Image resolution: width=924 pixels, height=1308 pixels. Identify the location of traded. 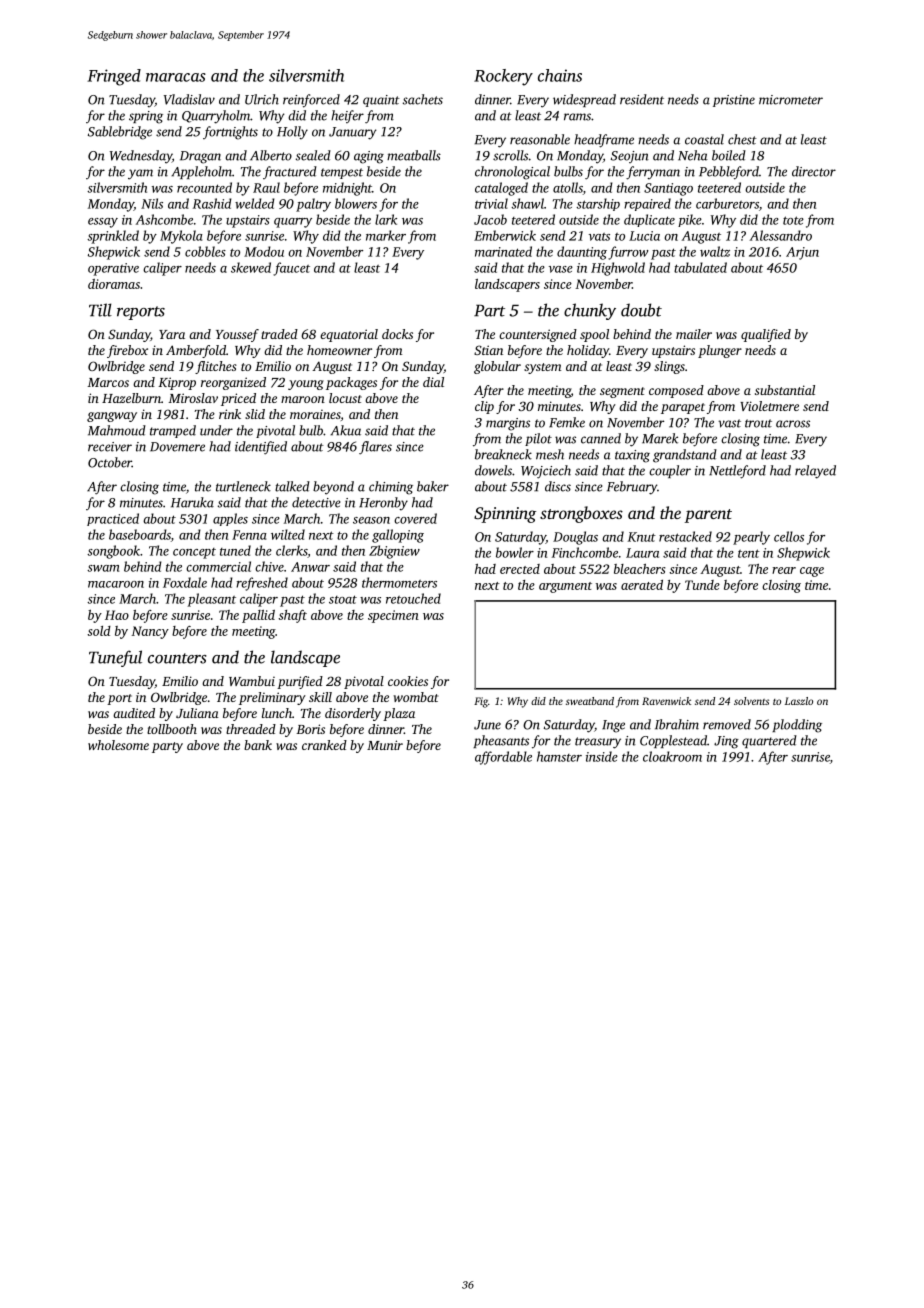
(279, 334).
